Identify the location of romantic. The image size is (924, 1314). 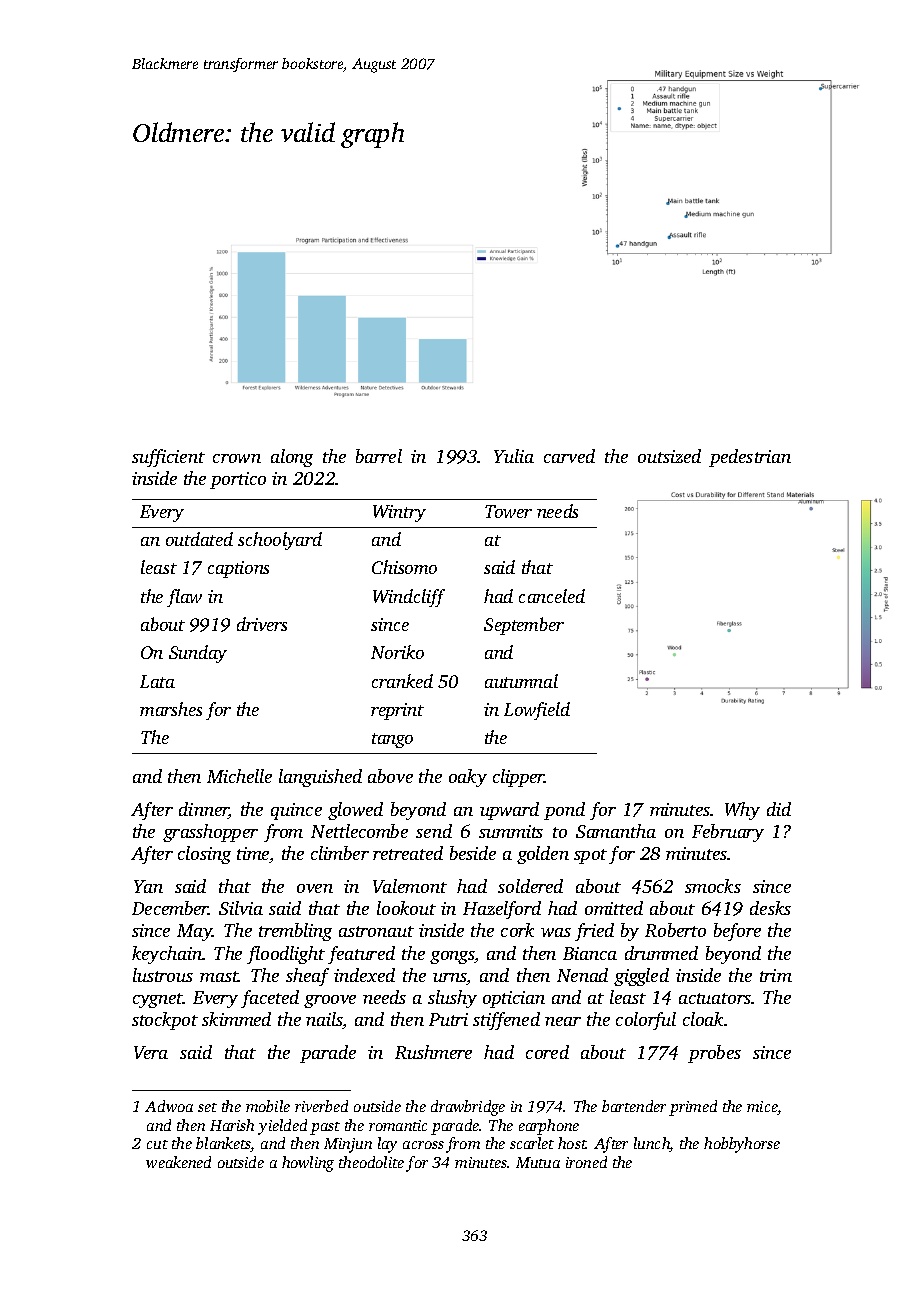
(398, 1125).
